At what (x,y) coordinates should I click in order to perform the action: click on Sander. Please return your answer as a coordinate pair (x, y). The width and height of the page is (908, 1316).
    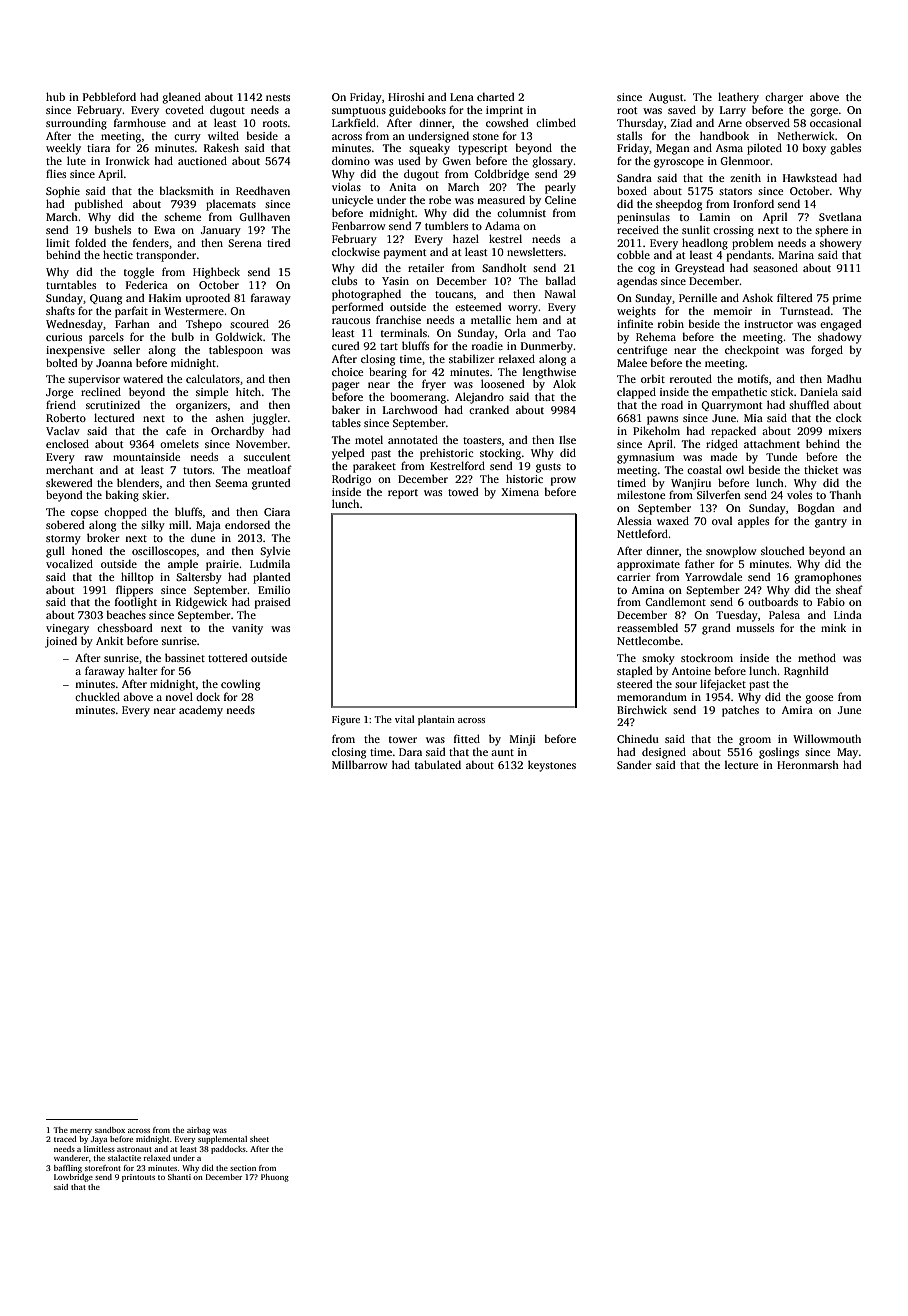
    Looking at the image, I should click on (634, 764).
